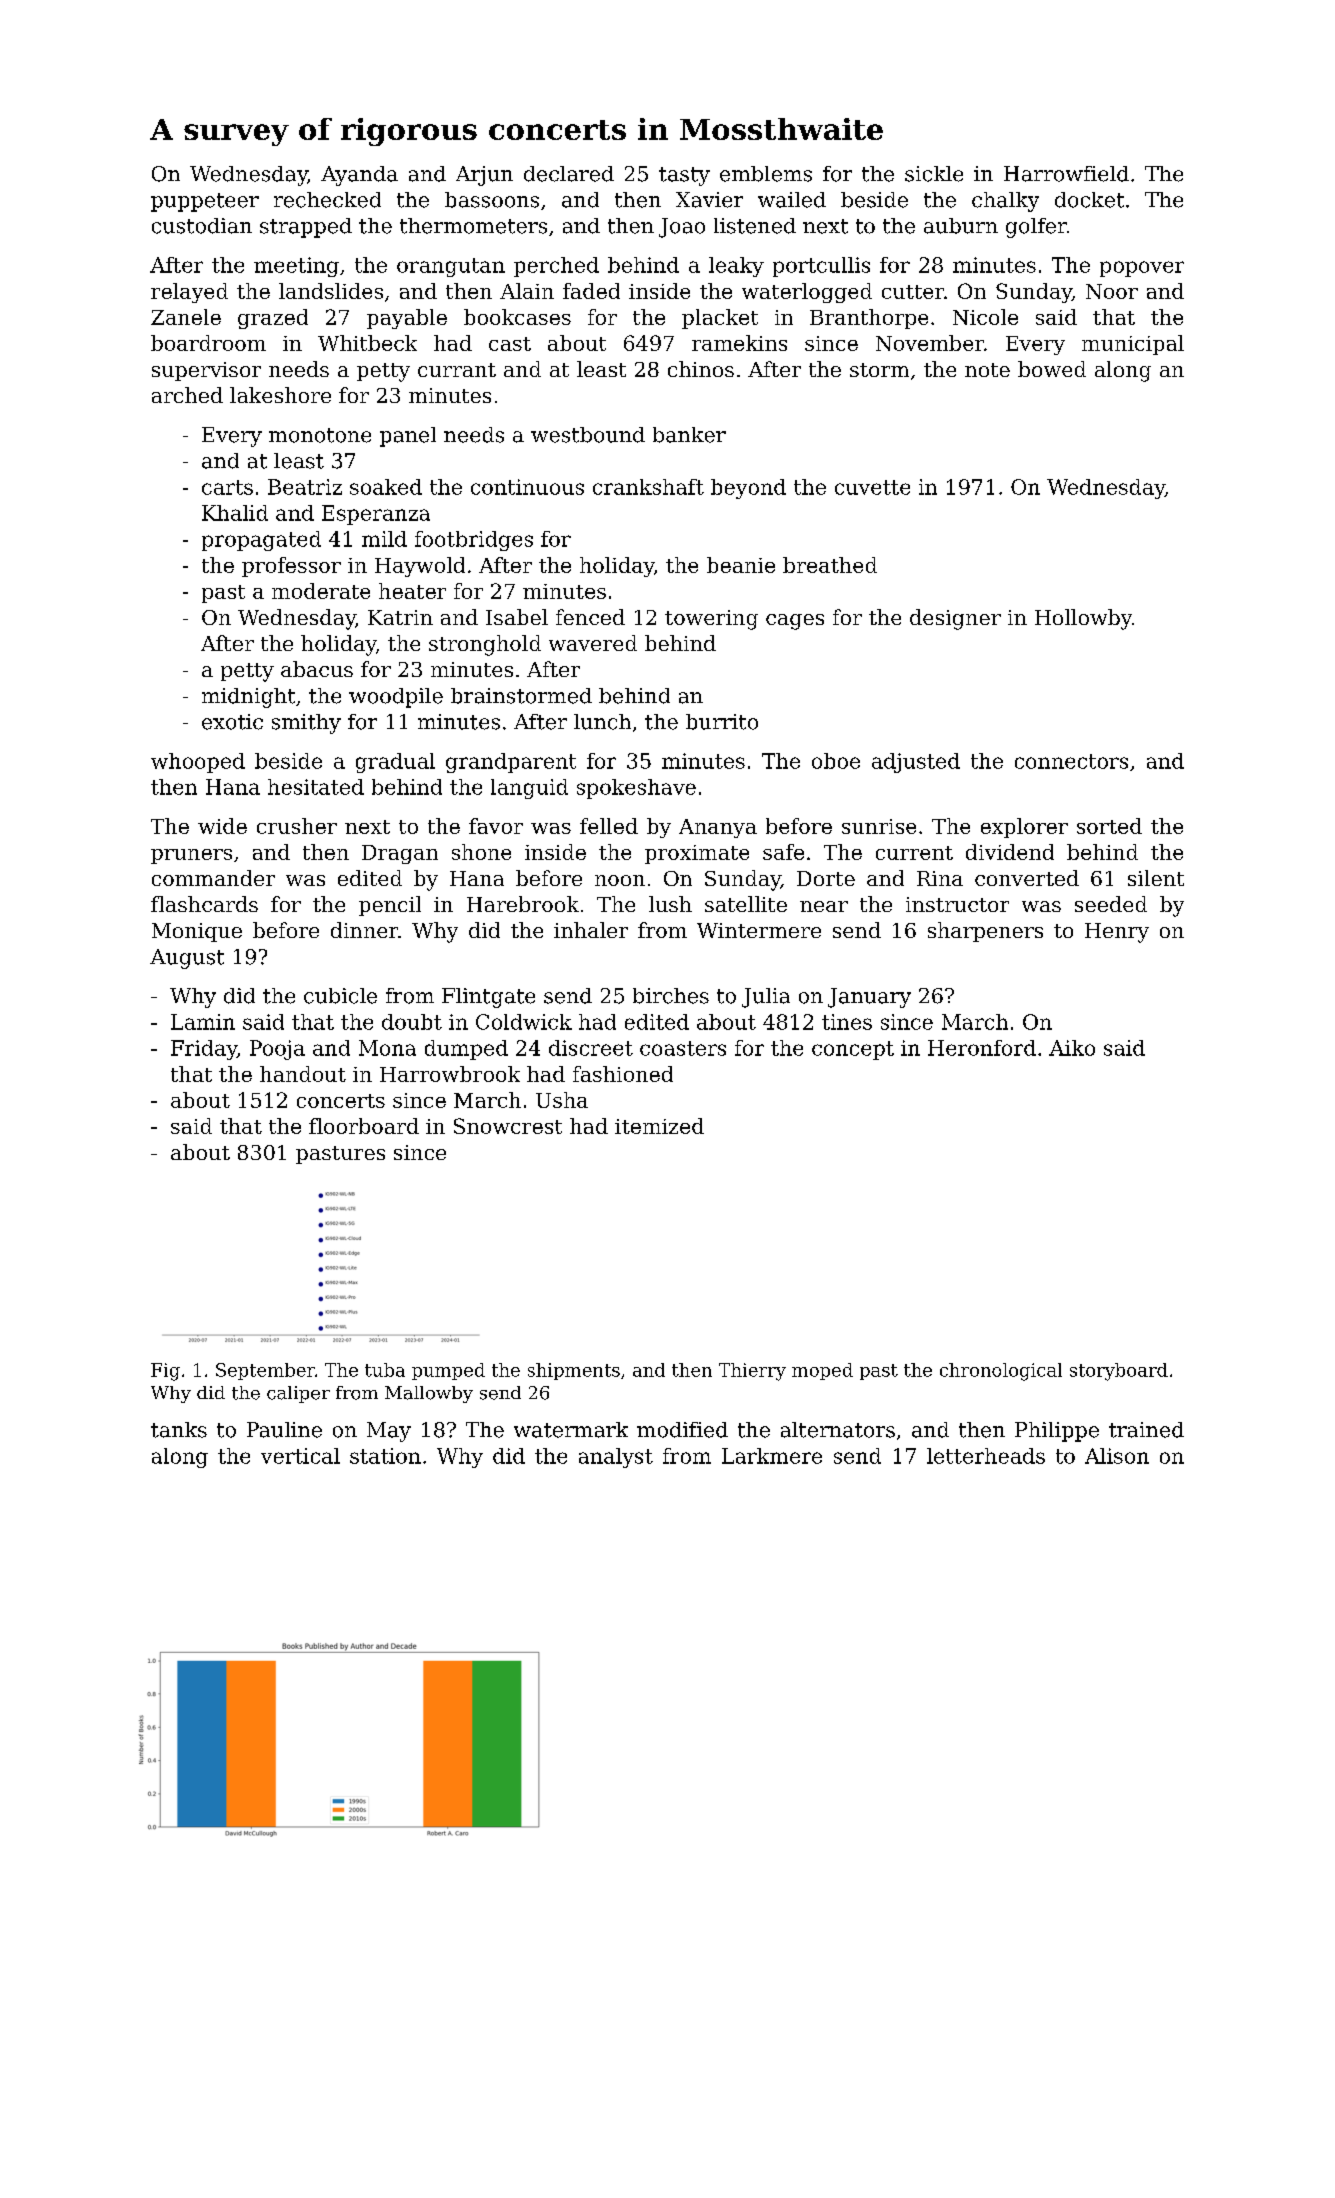  I want to click on station, so click(385, 1456).
